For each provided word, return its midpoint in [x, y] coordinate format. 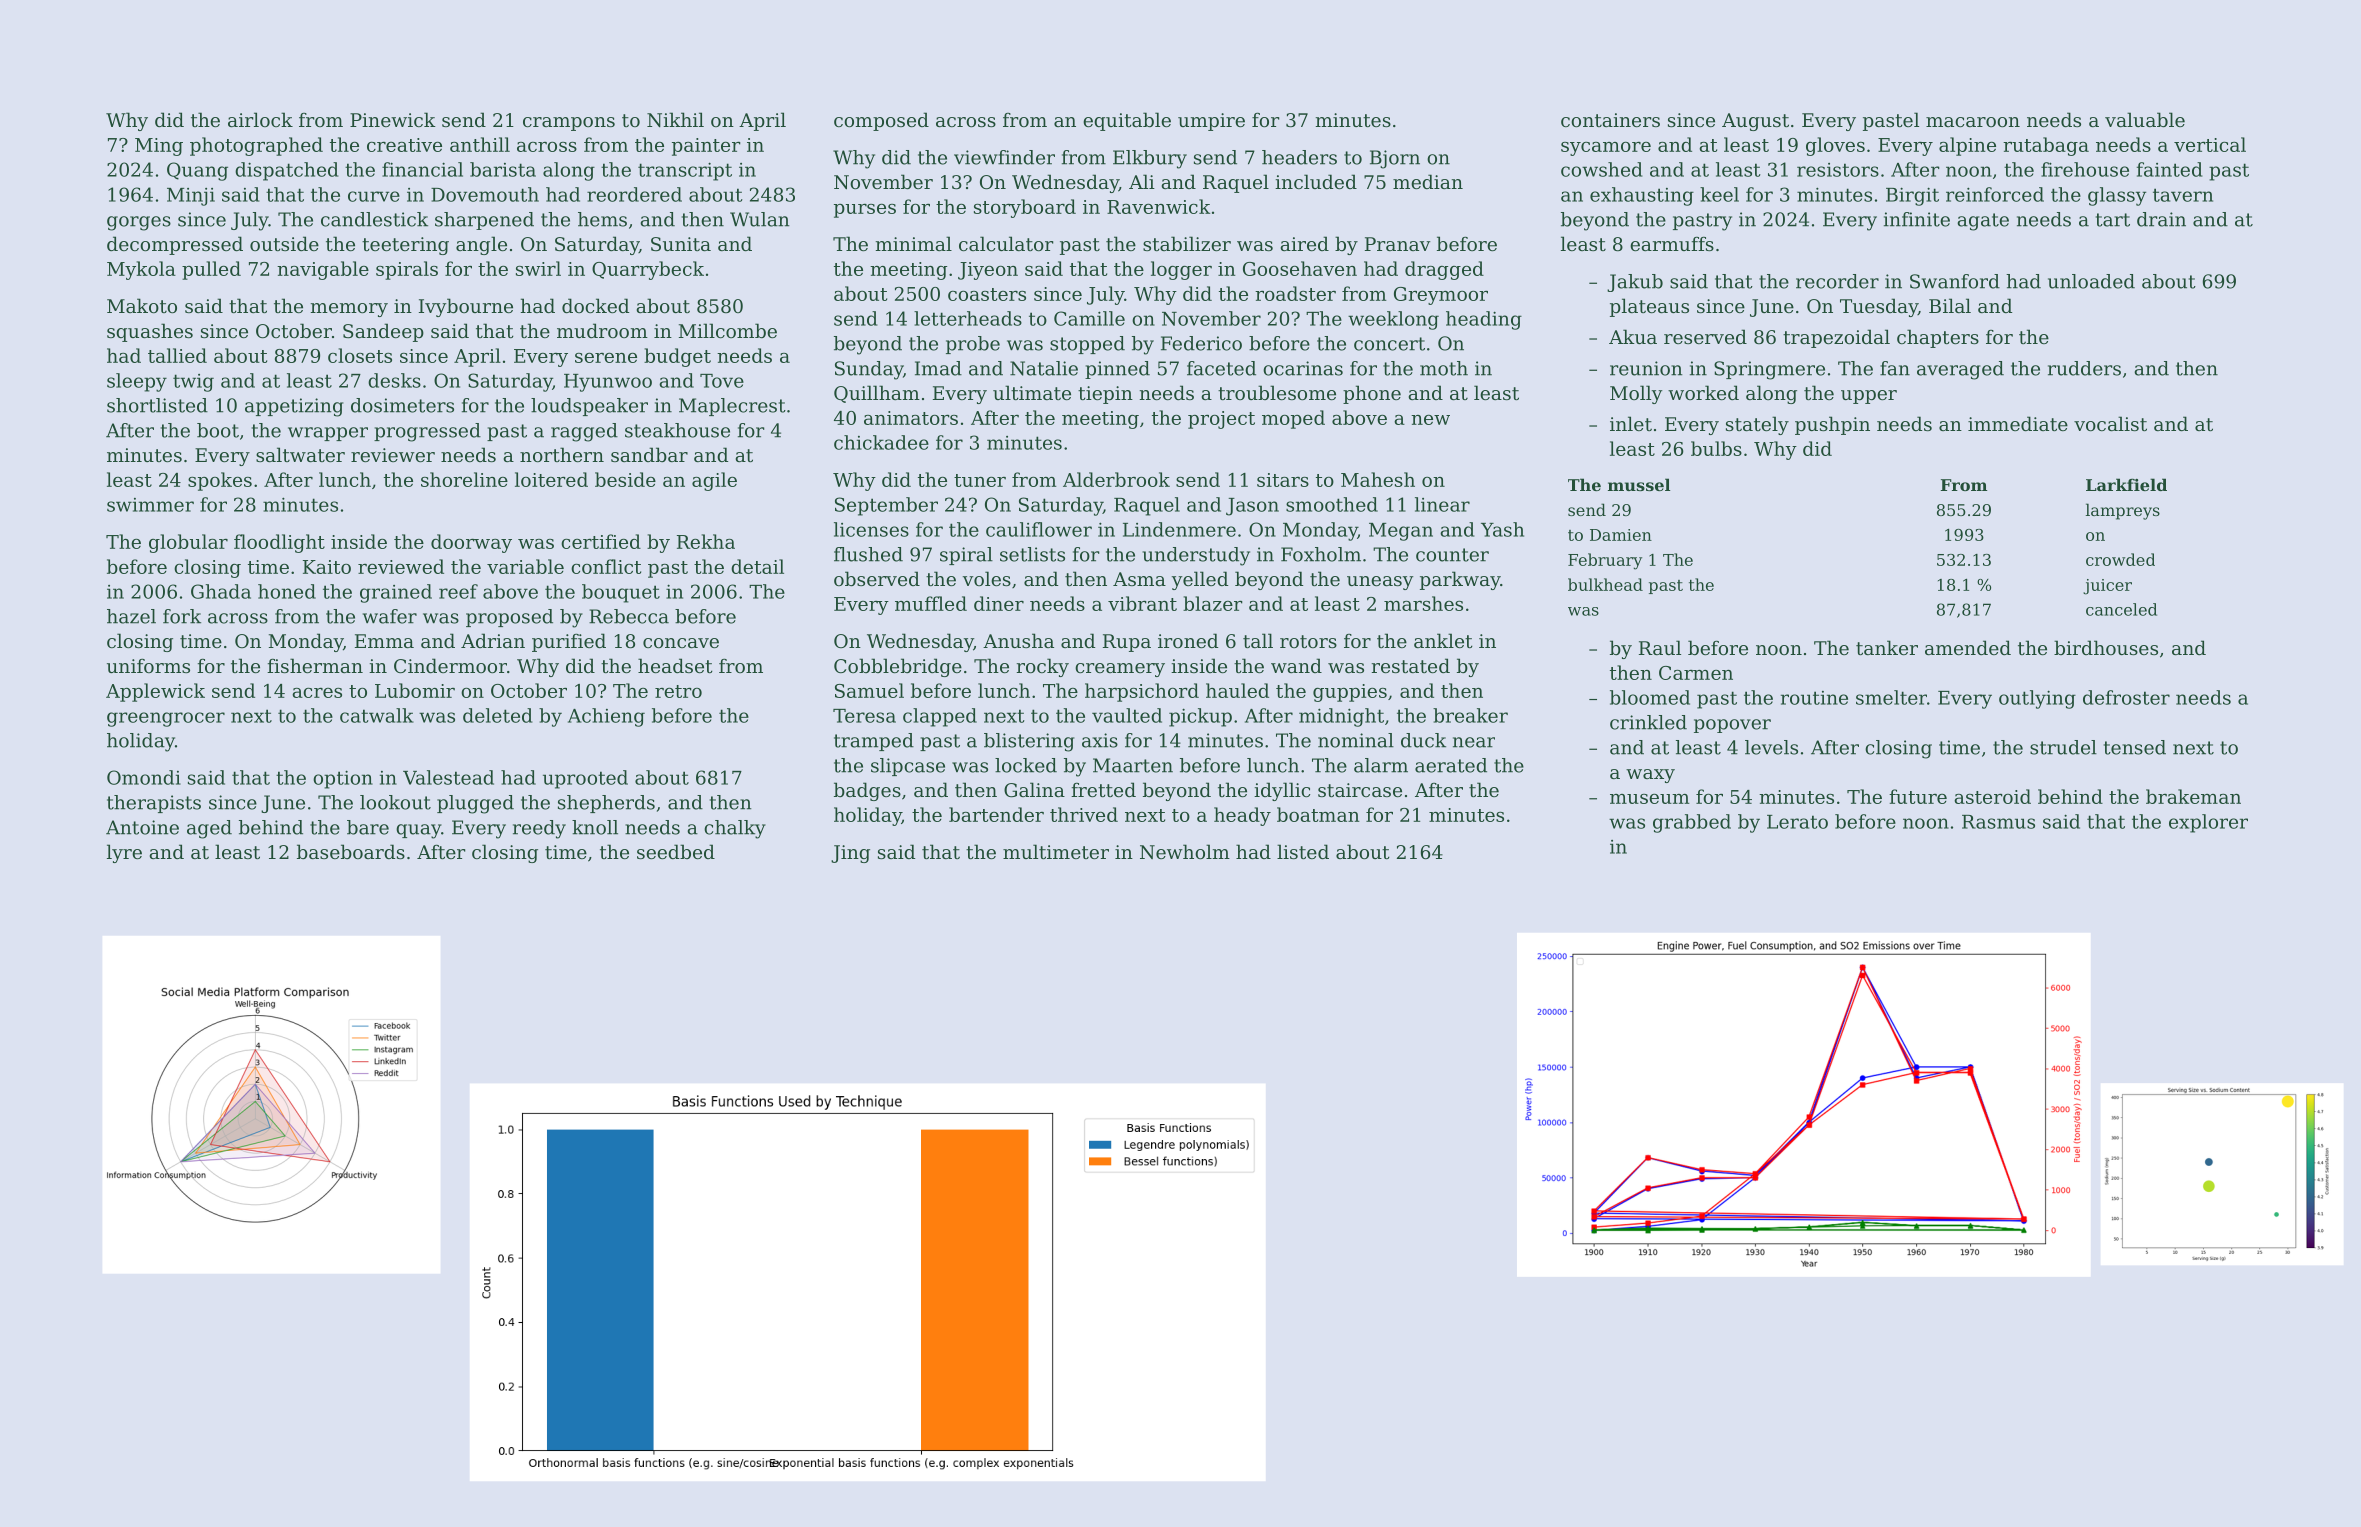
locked [1026, 765]
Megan [1401, 532]
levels [1771, 747]
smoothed [1332, 504]
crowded [2120, 559]
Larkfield [2126, 484]
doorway [471, 543]
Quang [197, 171]
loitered [551, 479]
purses [865, 211]
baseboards [351, 851]
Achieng [606, 717]
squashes [150, 332]
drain [2161, 219]
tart [2113, 220]
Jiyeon [988, 271]
